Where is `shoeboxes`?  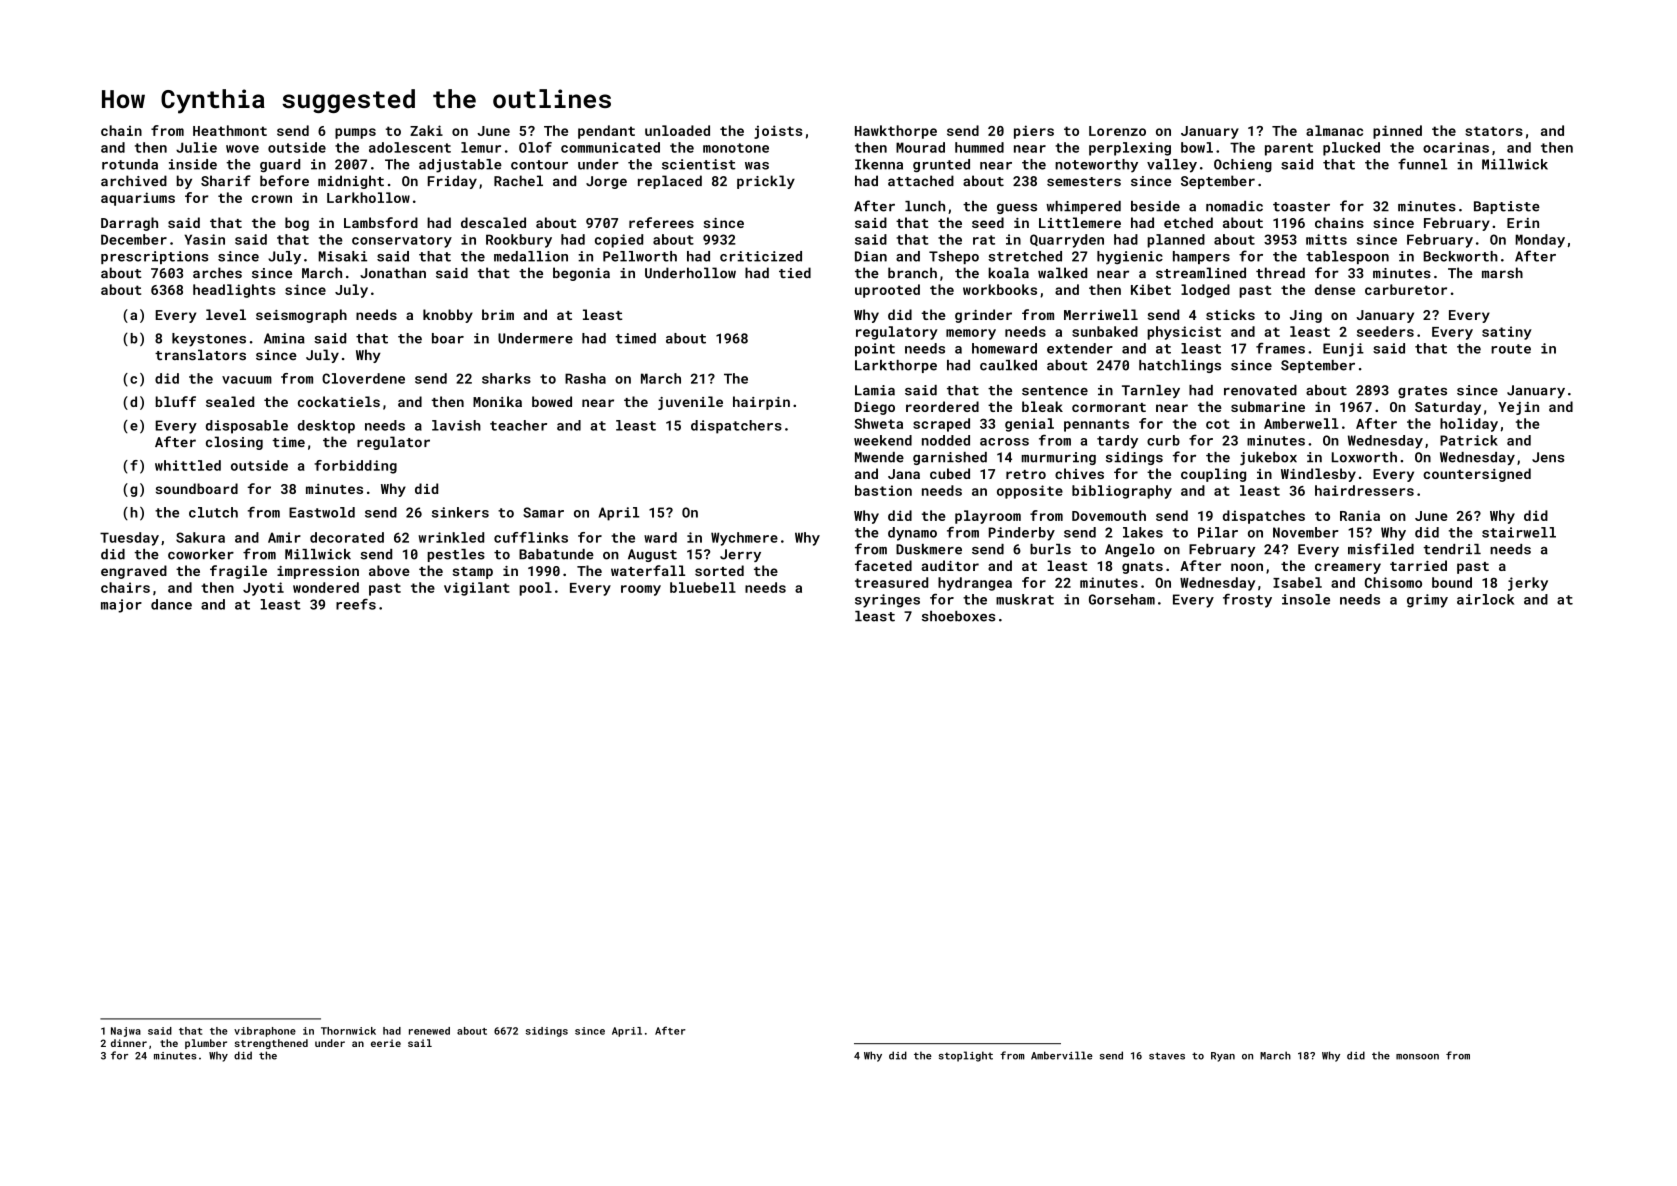
shoeboxes is located at coordinates (958, 616).
